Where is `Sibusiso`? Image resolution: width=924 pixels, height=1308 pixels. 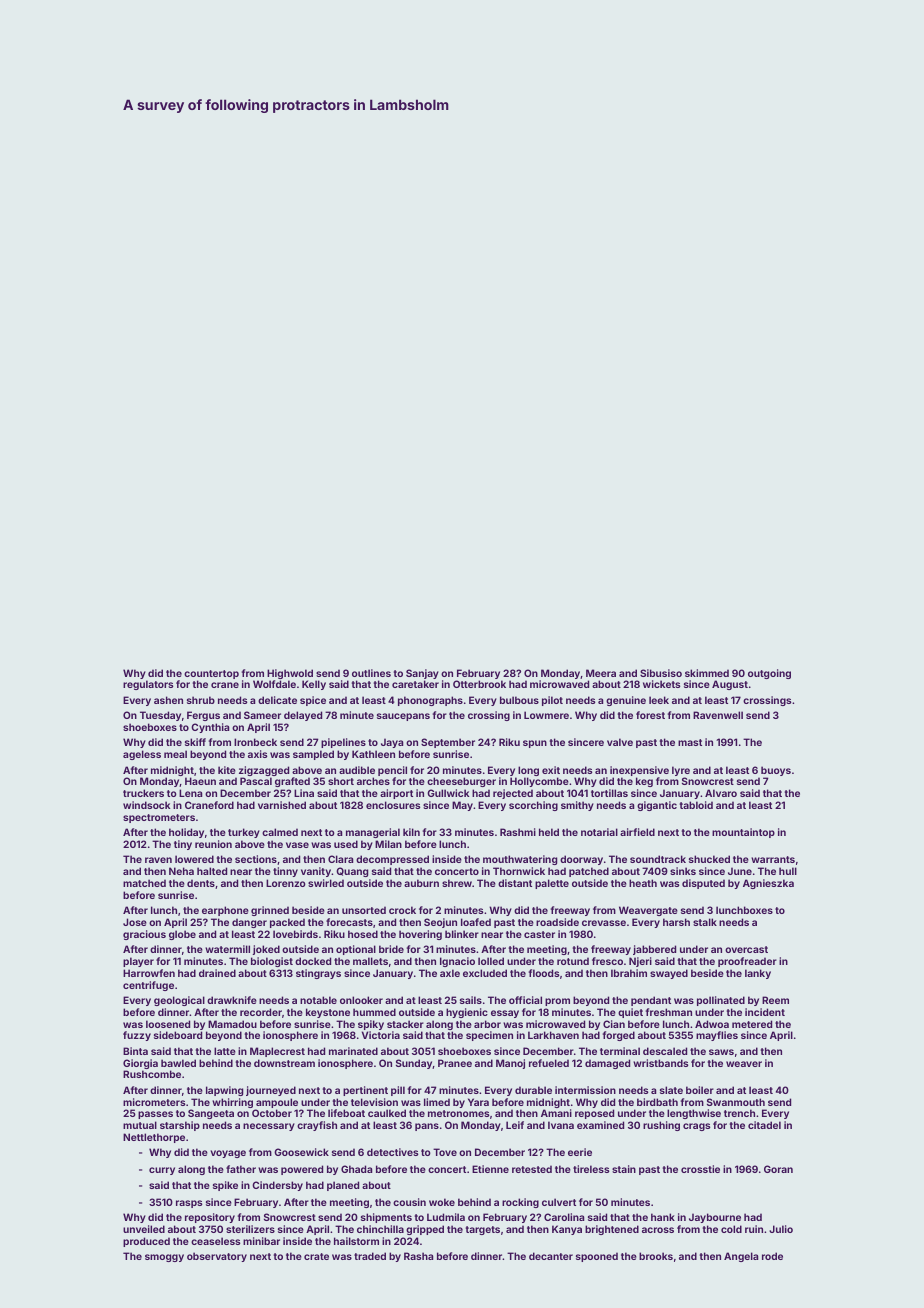
Sibusiso is located at coordinates (661, 673).
